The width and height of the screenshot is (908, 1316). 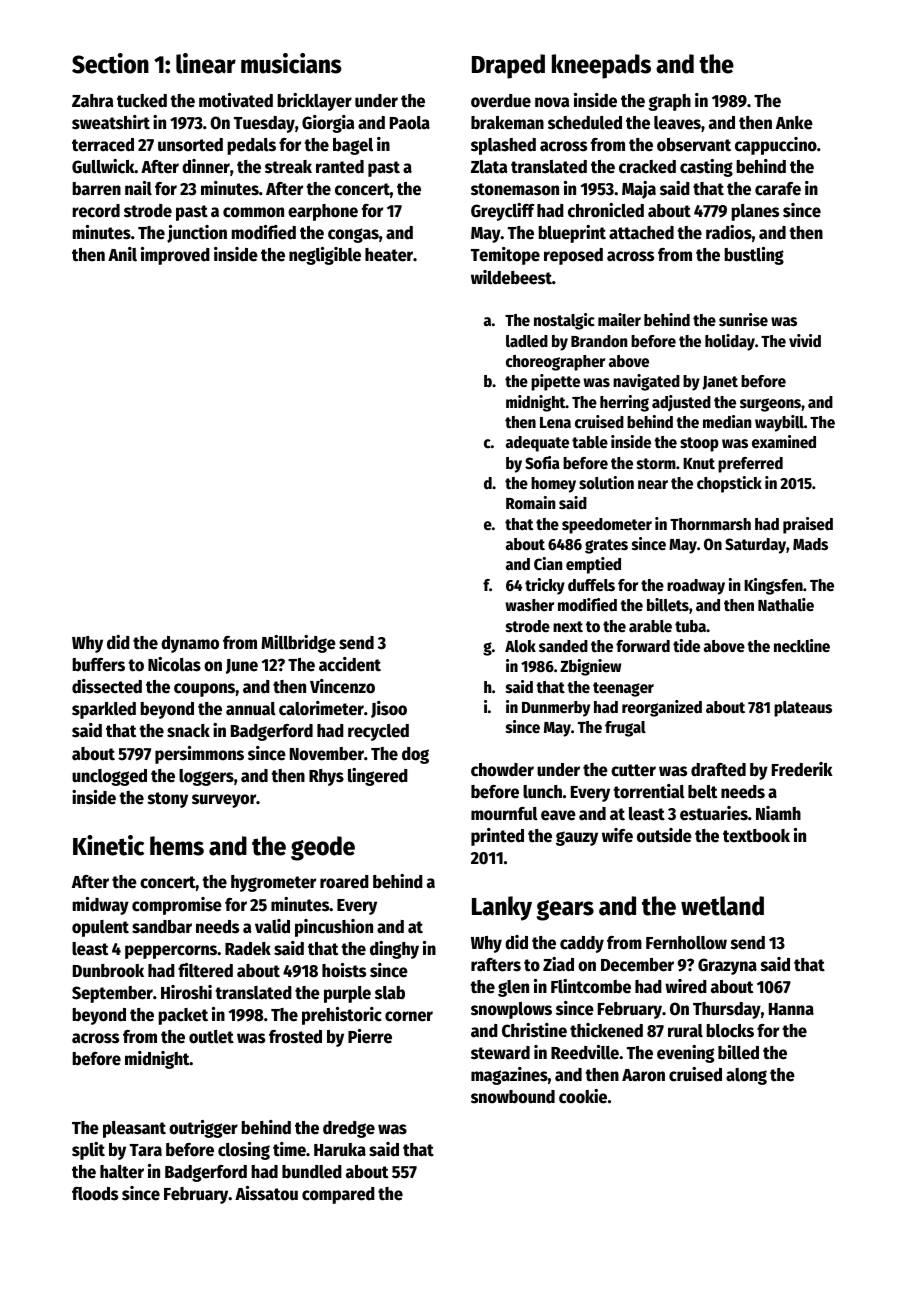 I want to click on compared, so click(x=338, y=1195).
